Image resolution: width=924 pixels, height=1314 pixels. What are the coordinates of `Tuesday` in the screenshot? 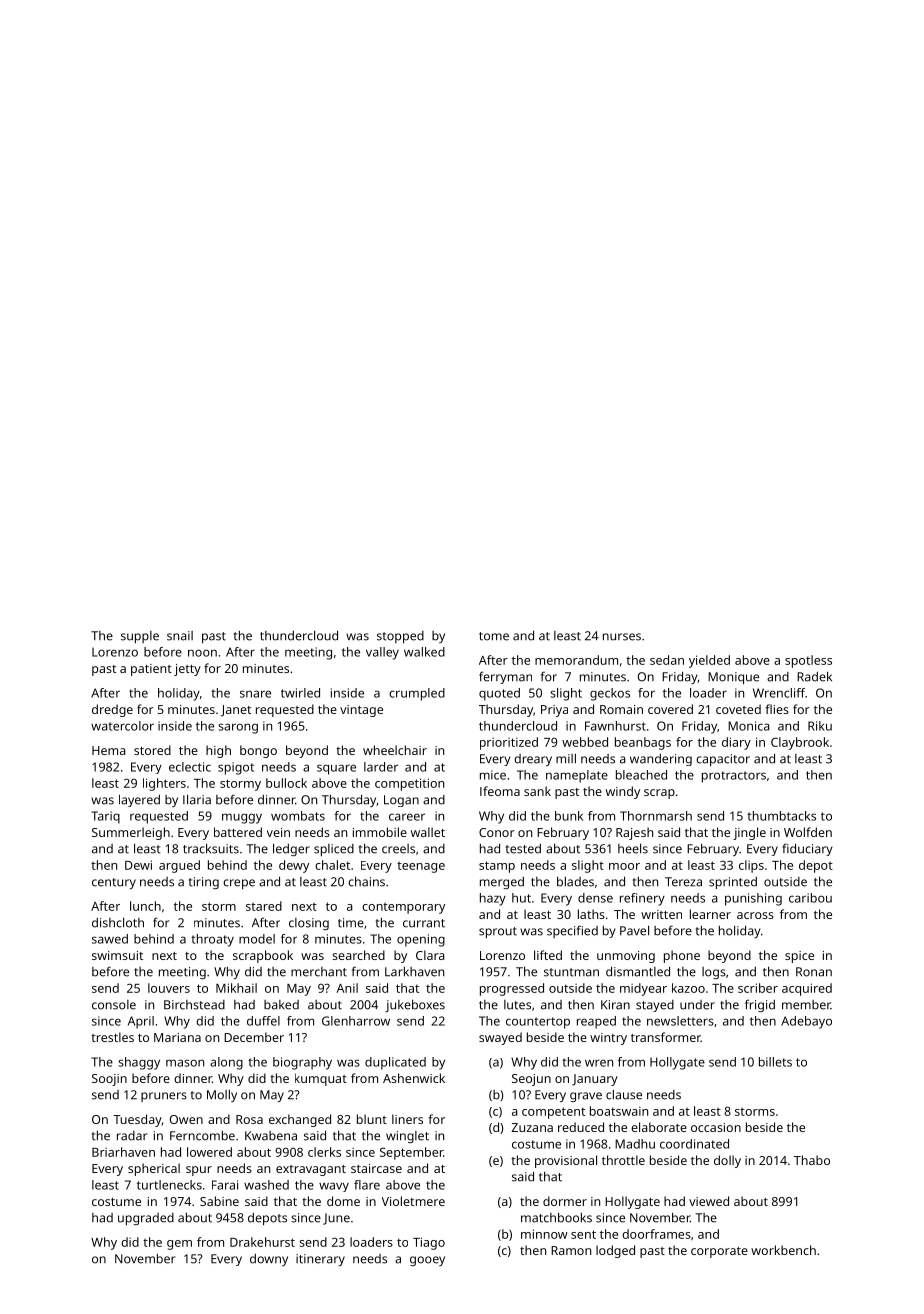 It's located at (137, 1120).
